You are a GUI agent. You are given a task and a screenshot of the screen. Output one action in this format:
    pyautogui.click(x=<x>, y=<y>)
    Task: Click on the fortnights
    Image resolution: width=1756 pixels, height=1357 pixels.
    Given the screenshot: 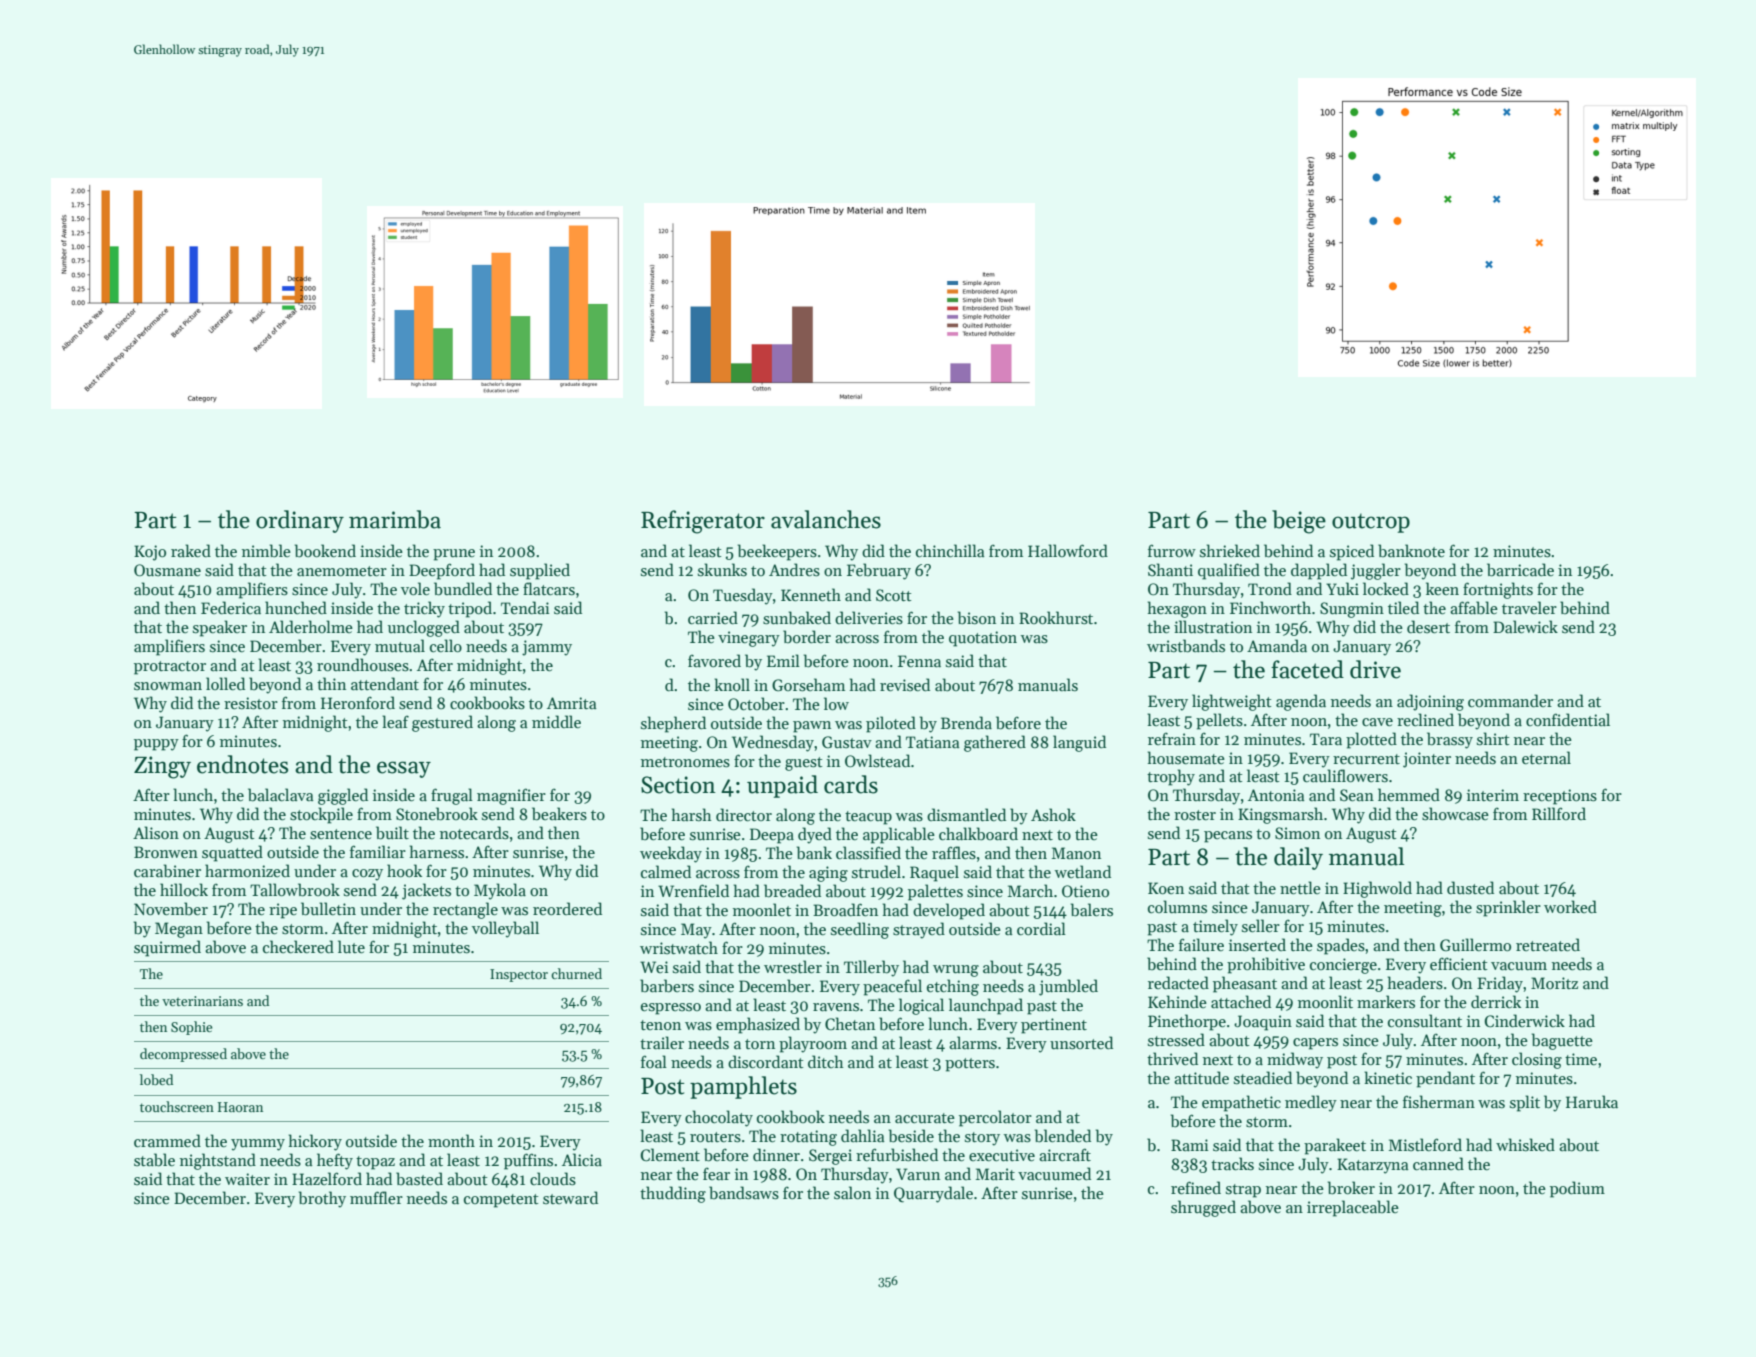 What is the action you would take?
    pyautogui.click(x=1498, y=590)
